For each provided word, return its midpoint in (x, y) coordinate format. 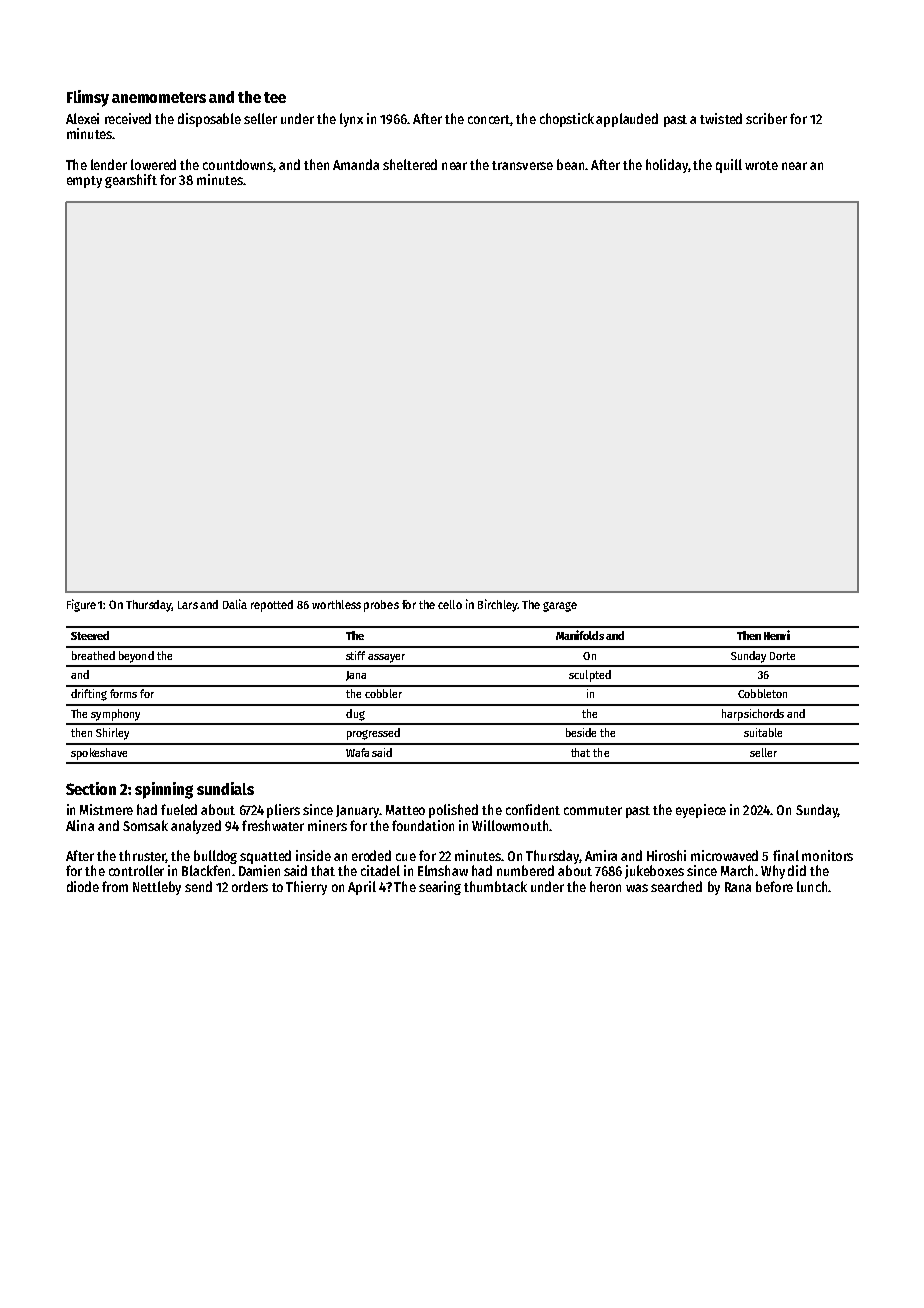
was (637, 888)
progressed (373, 734)
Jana (356, 676)
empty (84, 182)
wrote (761, 165)
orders (250, 886)
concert (489, 120)
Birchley (497, 605)
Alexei (82, 118)
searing (440, 888)
